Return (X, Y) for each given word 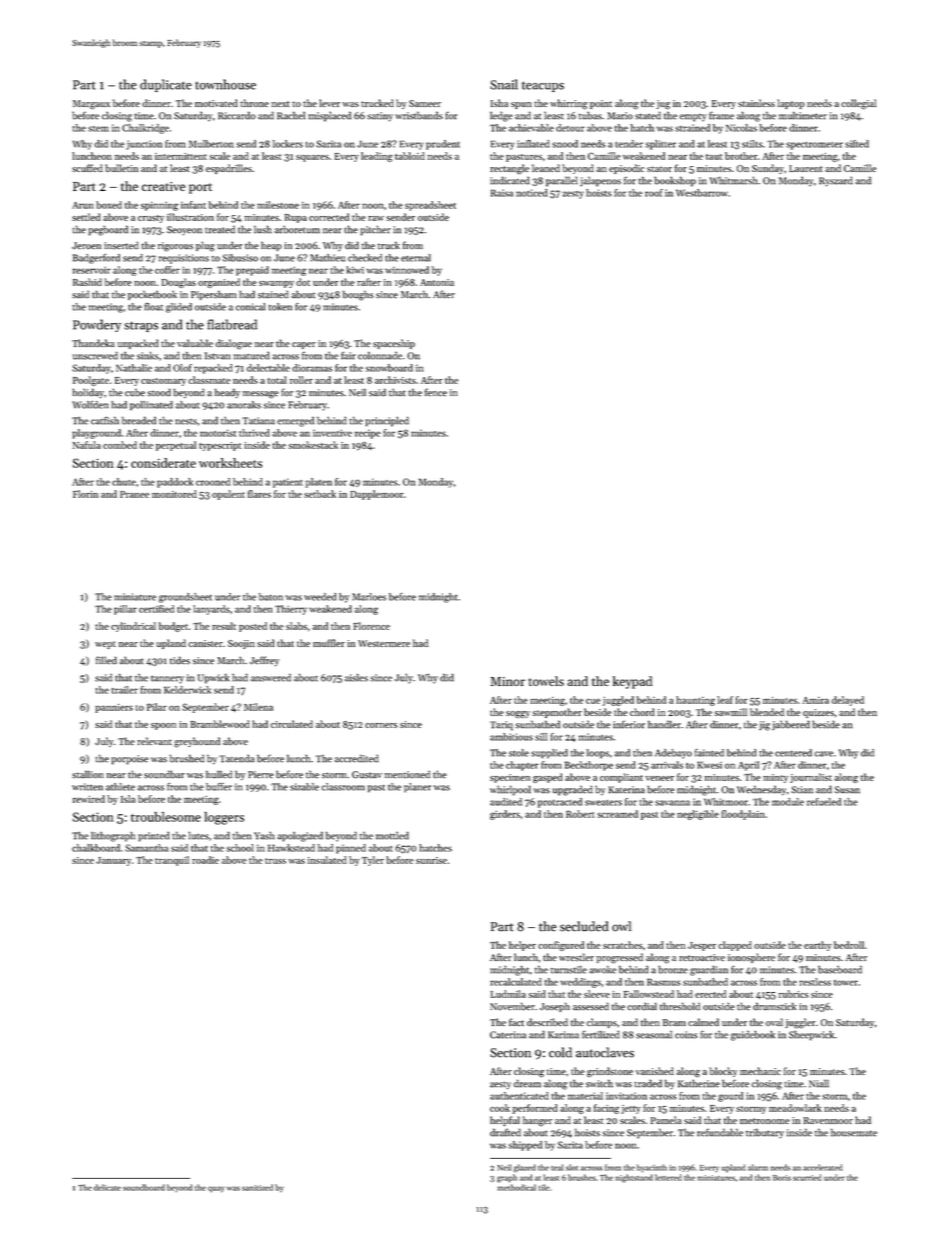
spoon (163, 726)
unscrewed (95, 355)
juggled (618, 701)
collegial (858, 104)
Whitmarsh (733, 180)
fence (436, 392)
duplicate (166, 85)
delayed (848, 701)
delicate (107, 1187)
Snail (504, 84)
